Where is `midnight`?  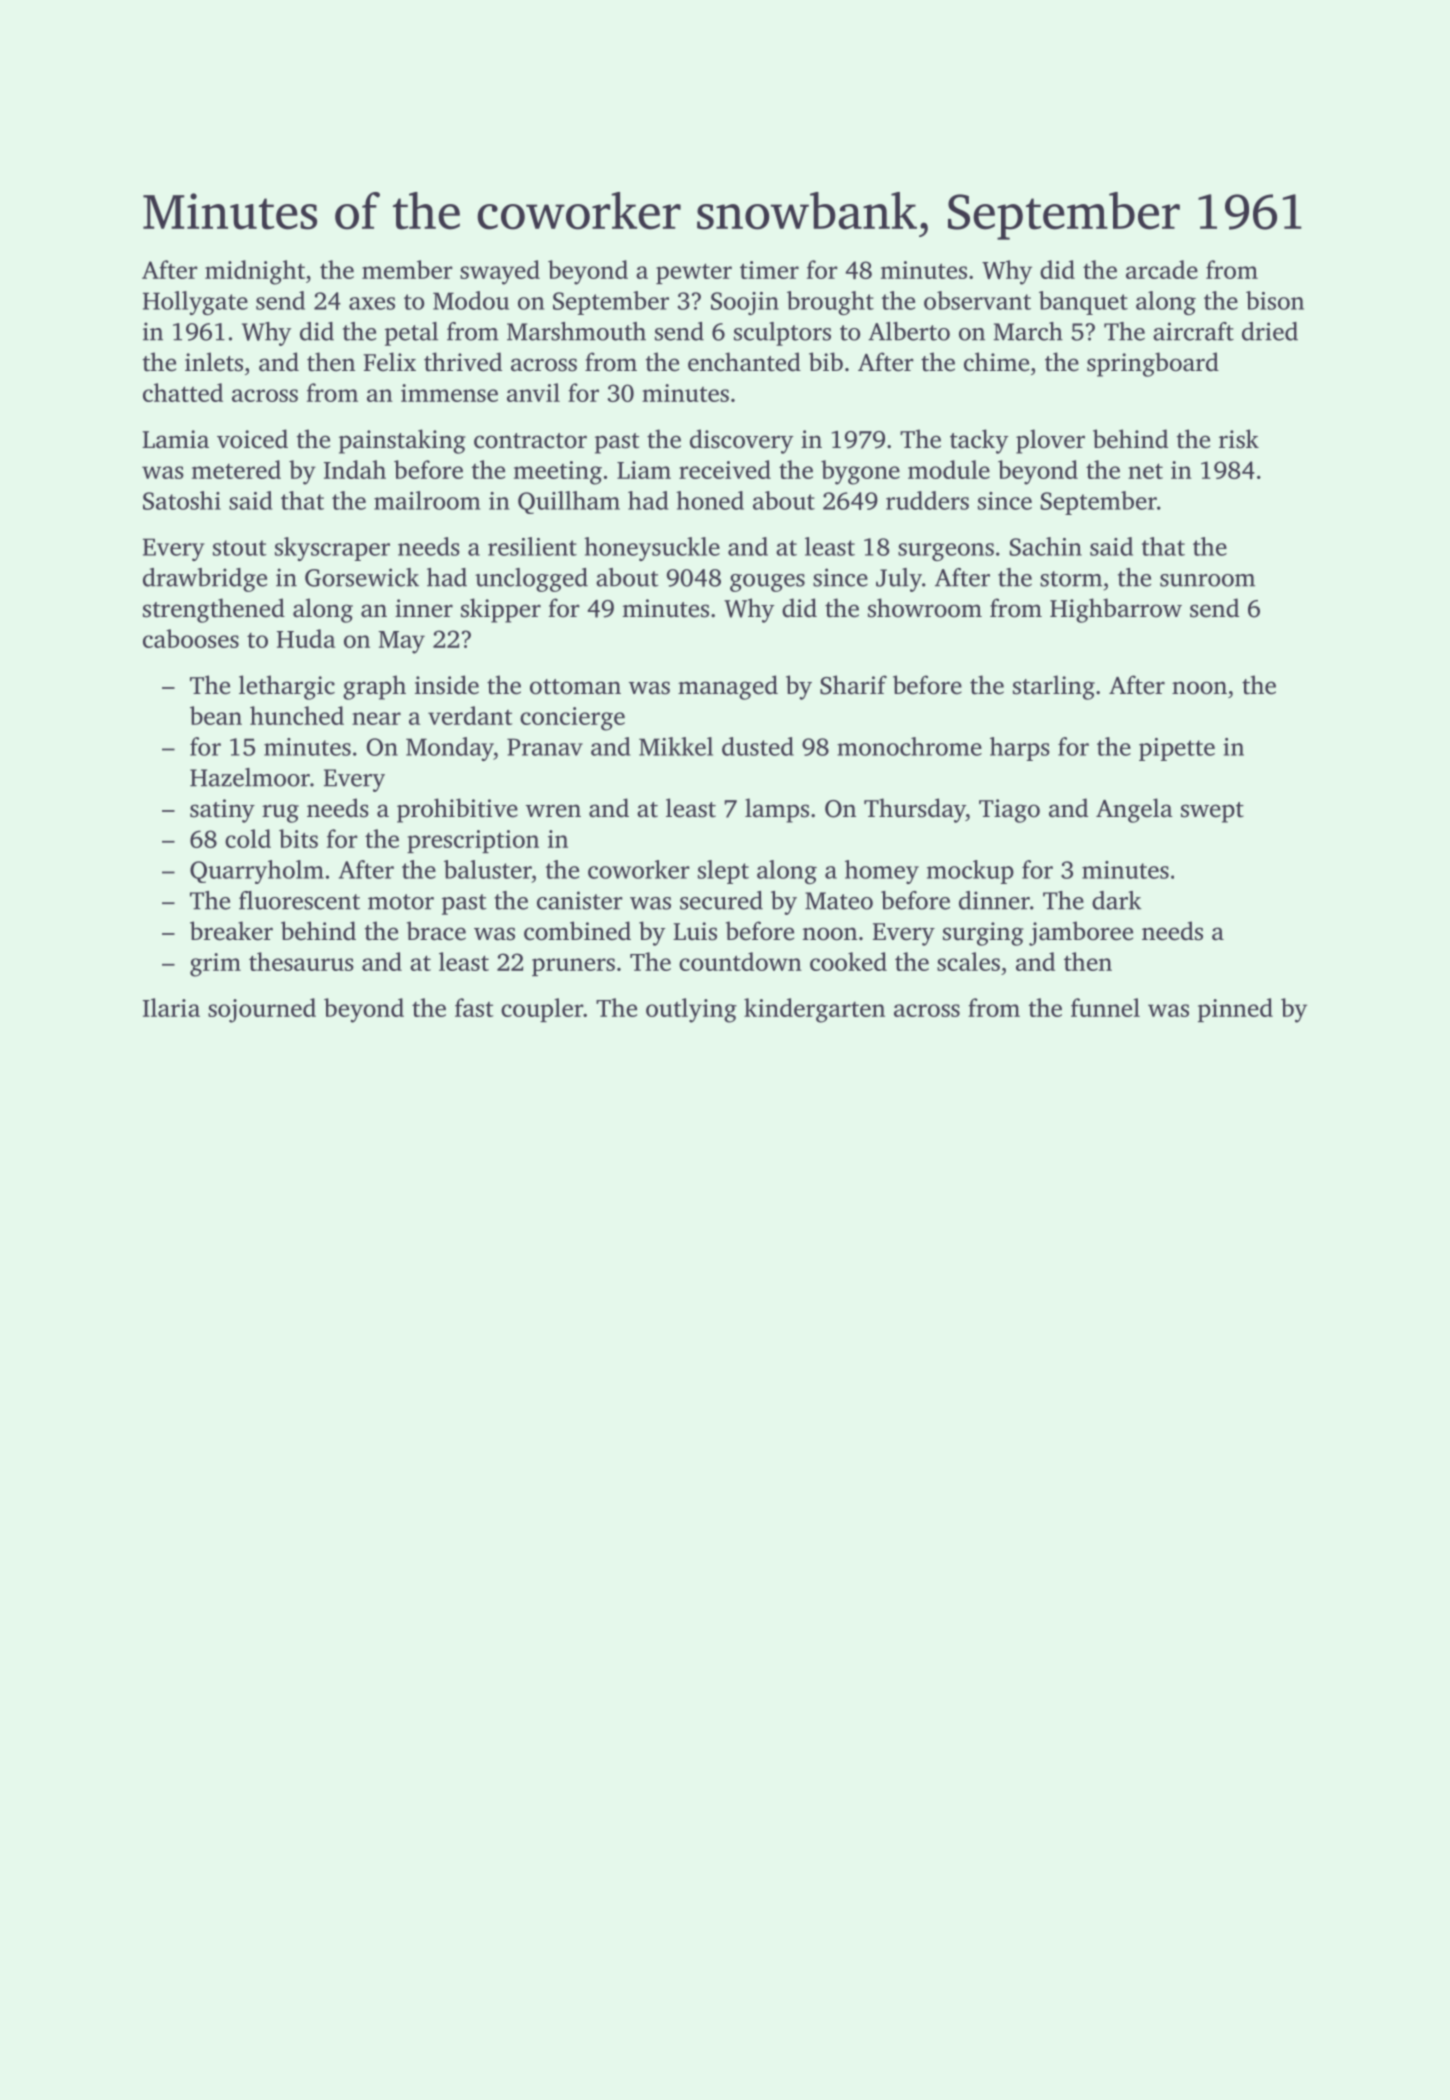
midnight is located at coordinates (255, 272).
